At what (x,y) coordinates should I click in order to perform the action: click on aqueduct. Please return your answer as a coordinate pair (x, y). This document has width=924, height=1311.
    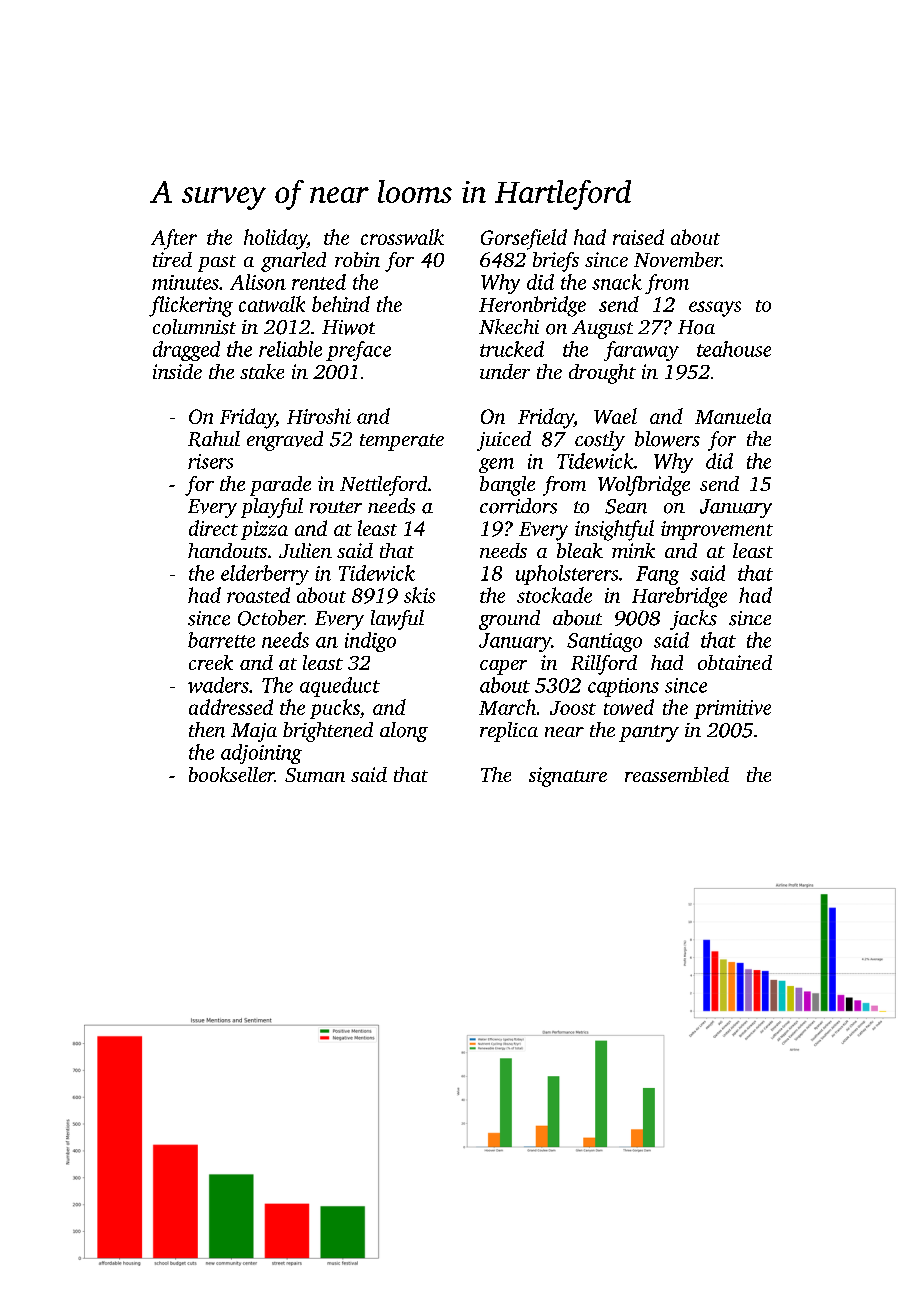
    Looking at the image, I should click on (340, 687).
